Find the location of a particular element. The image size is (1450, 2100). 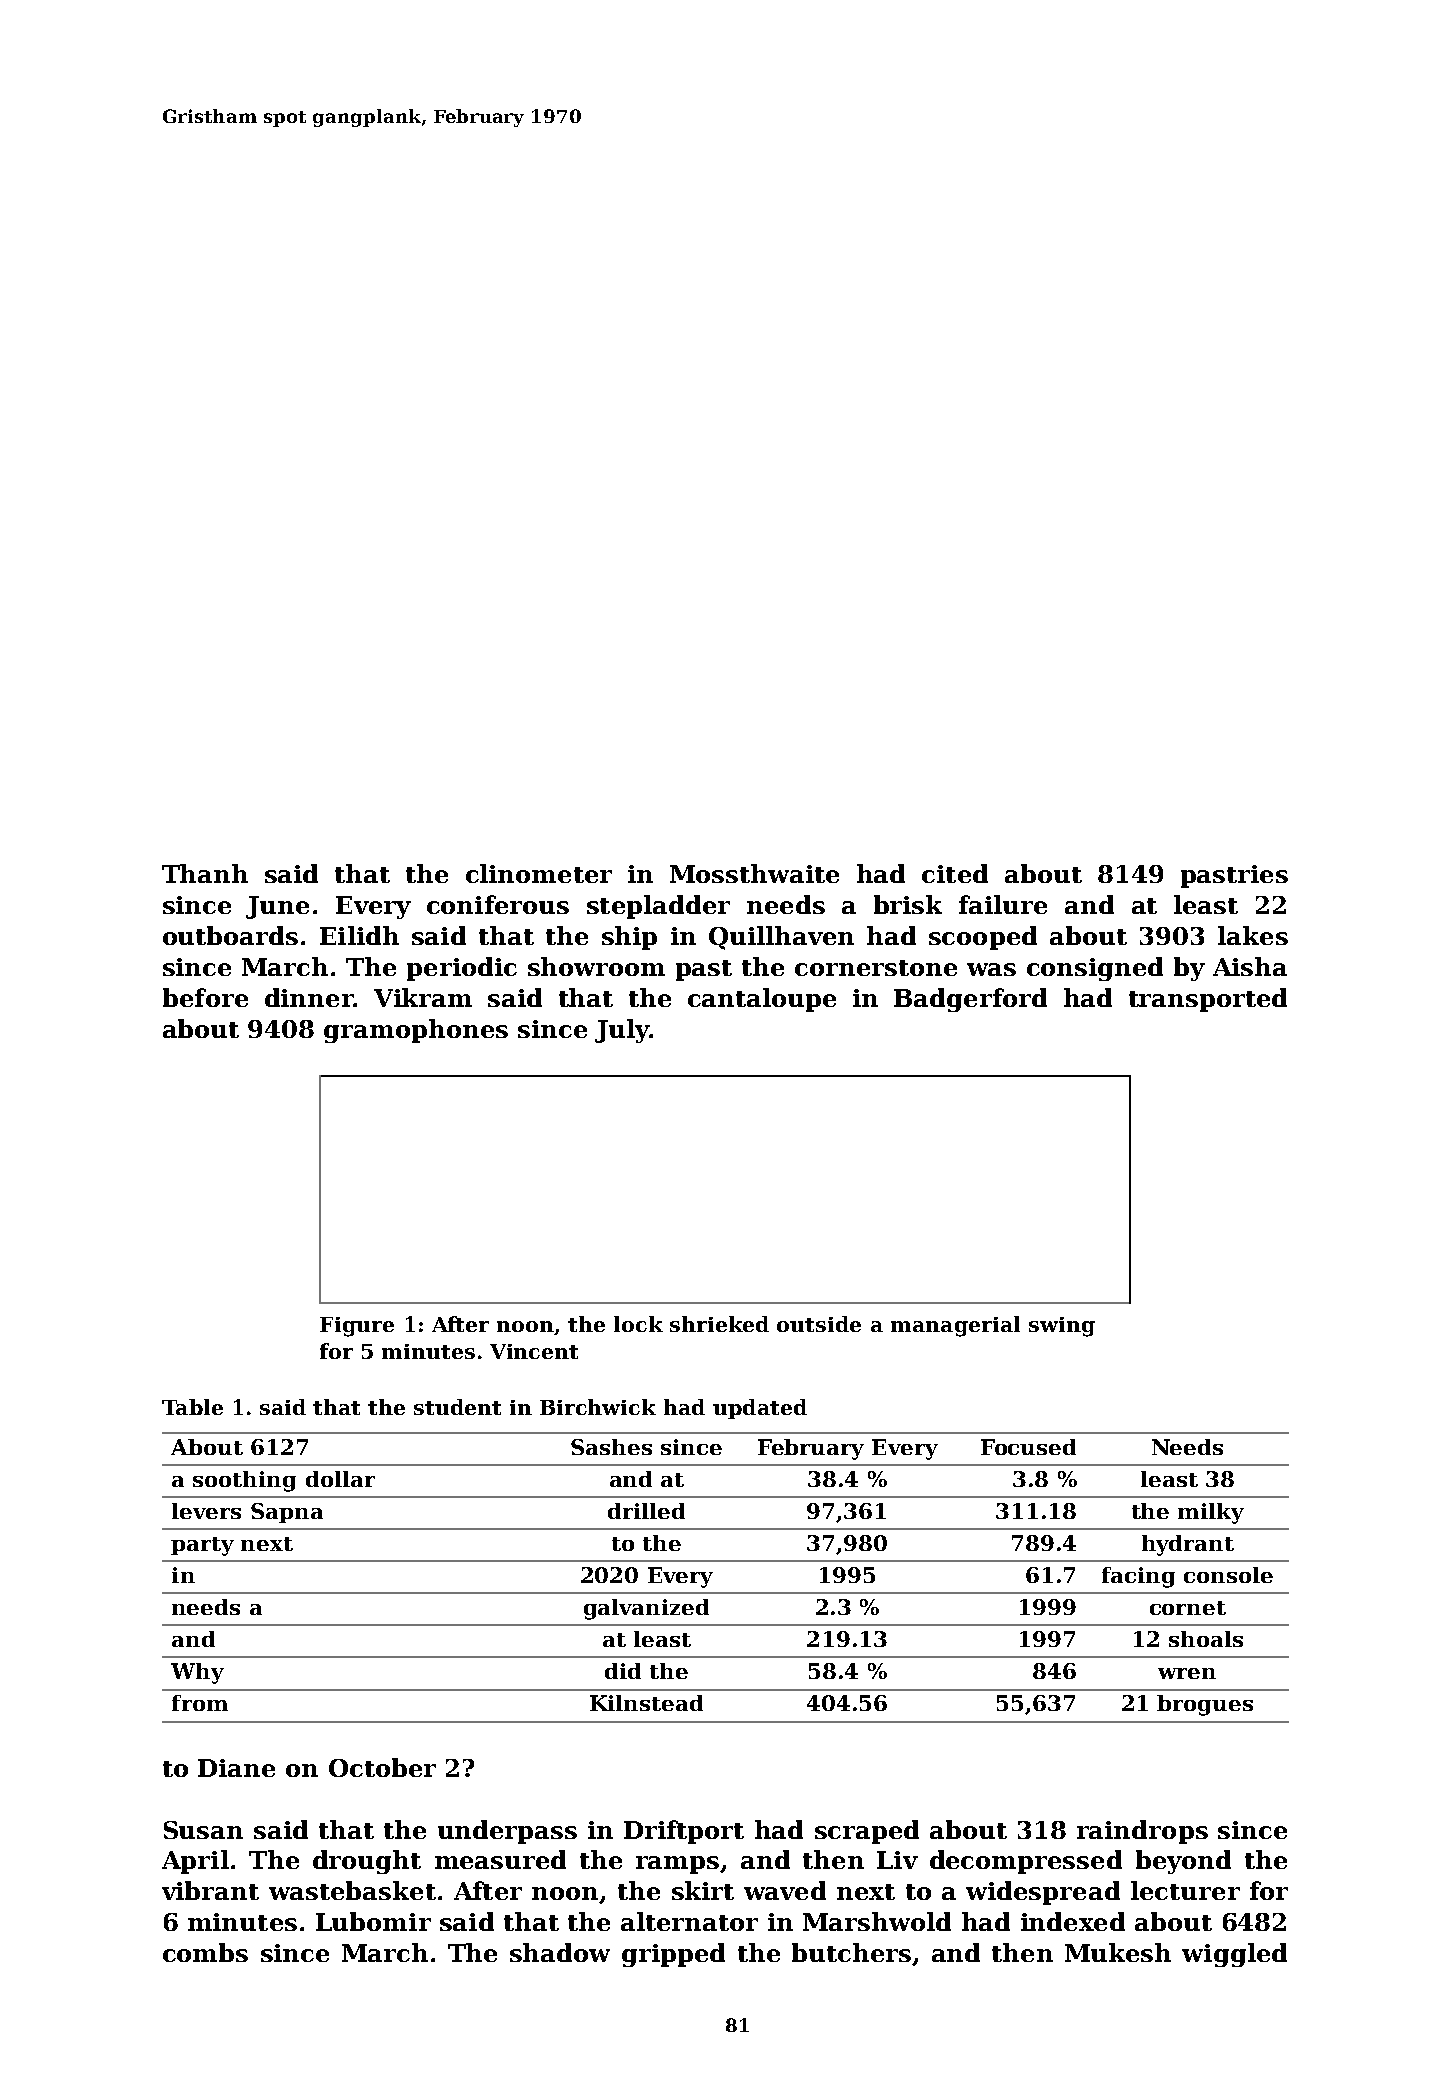

Mossthwaite is located at coordinates (754, 873).
